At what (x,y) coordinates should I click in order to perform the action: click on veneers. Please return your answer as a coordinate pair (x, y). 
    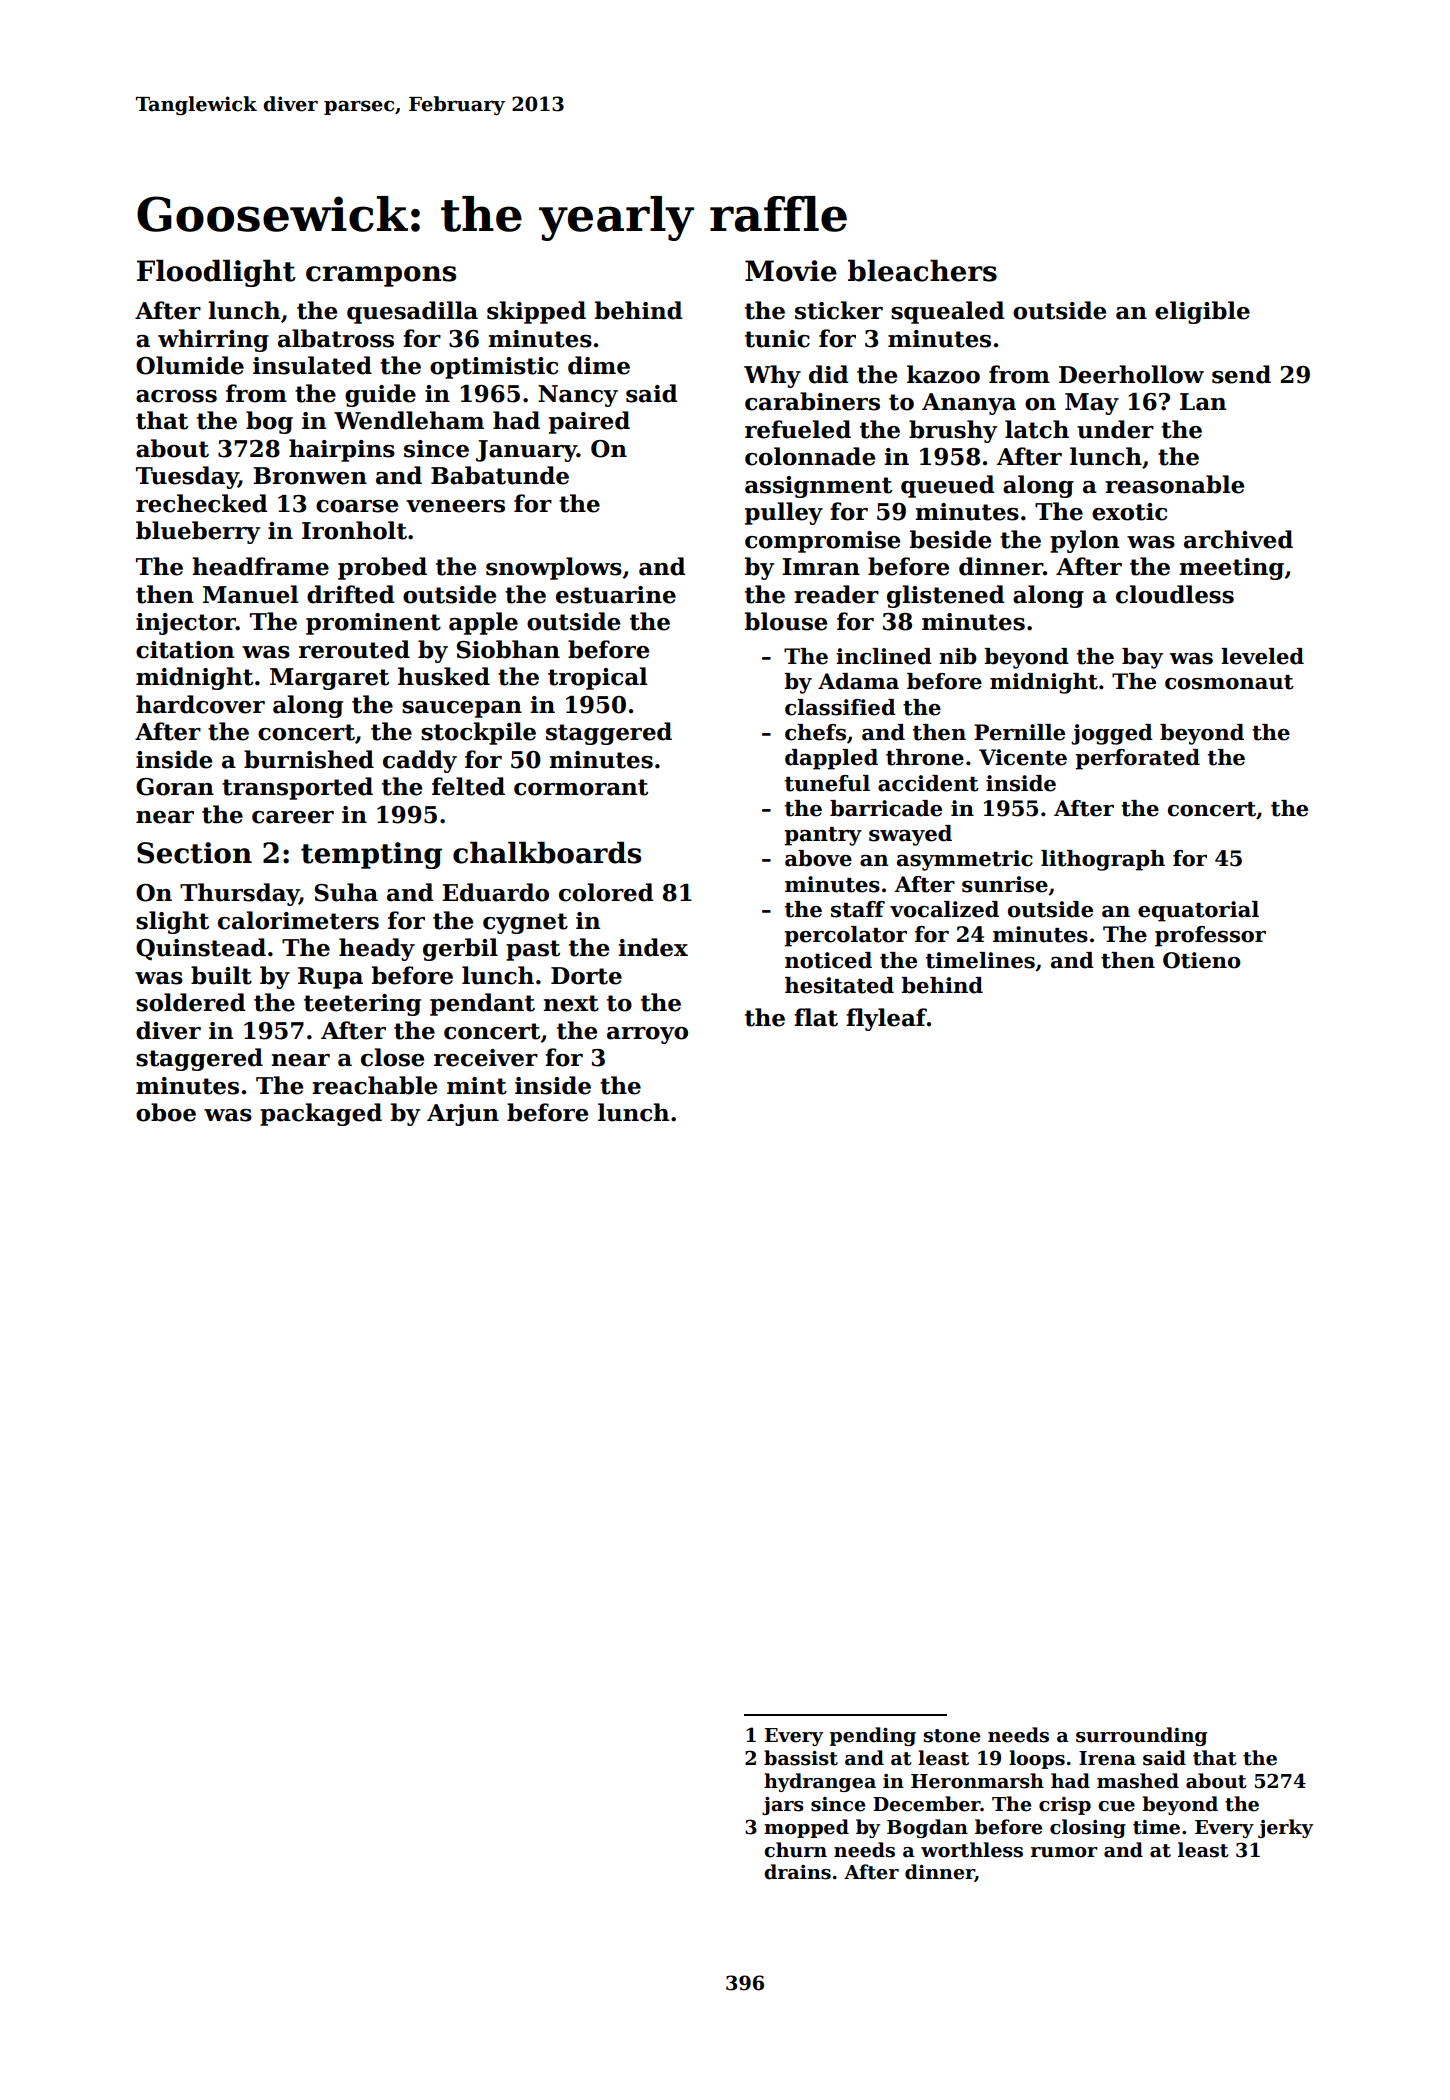
    Looking at the image, I should click on (455, 506).
